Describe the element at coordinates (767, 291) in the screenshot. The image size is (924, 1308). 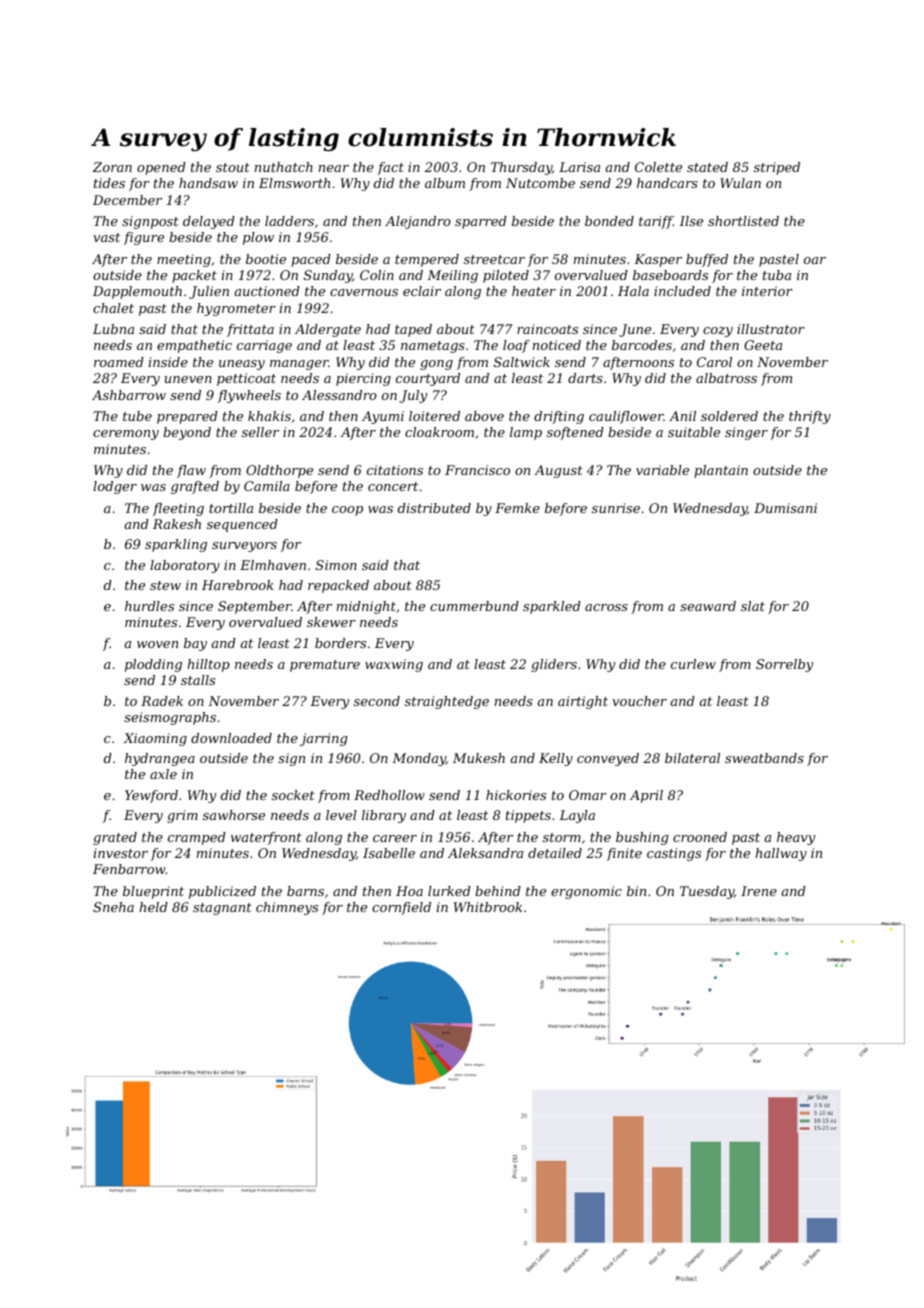
I see `interior` at that location.
